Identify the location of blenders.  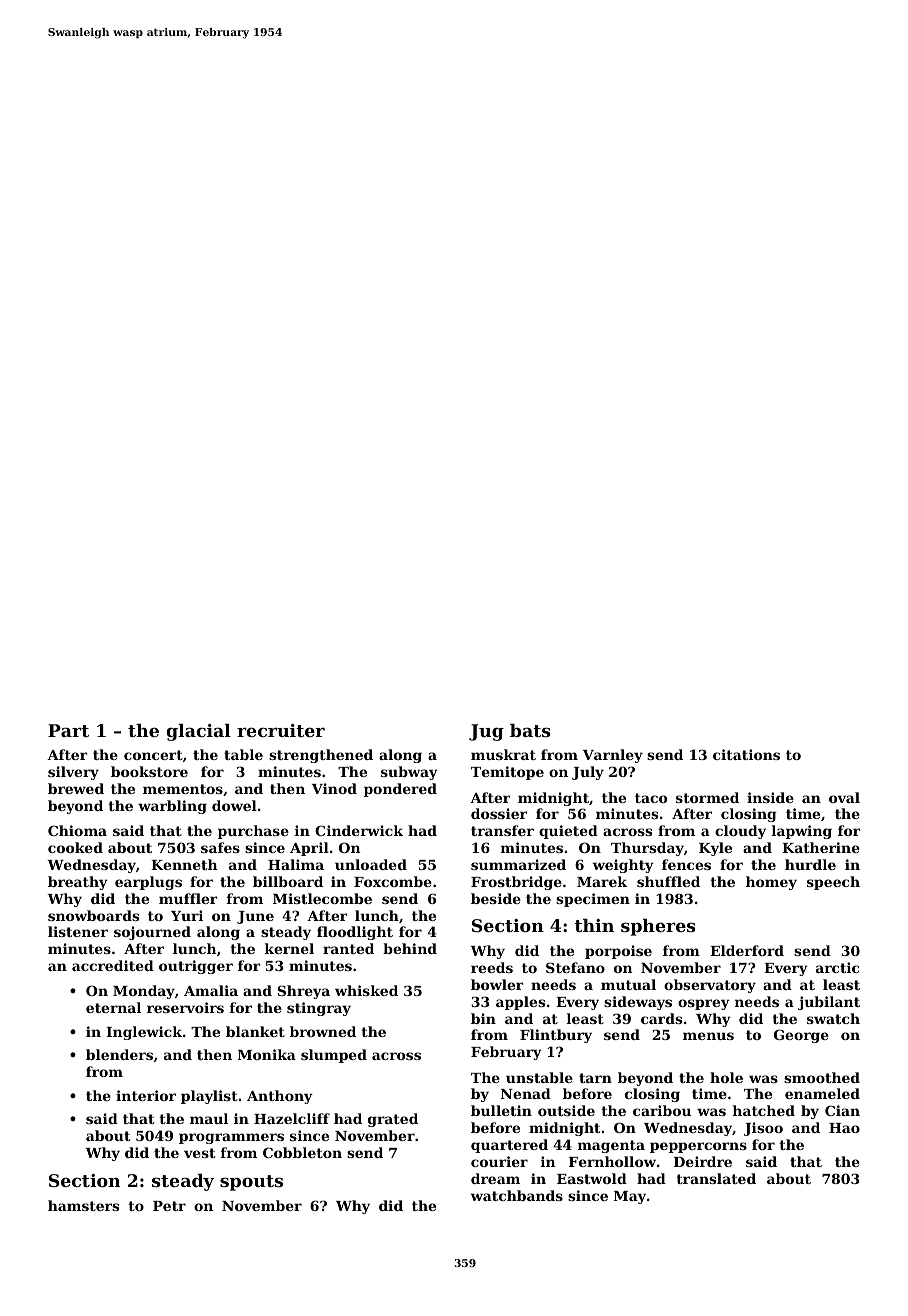
(119, 1054).
